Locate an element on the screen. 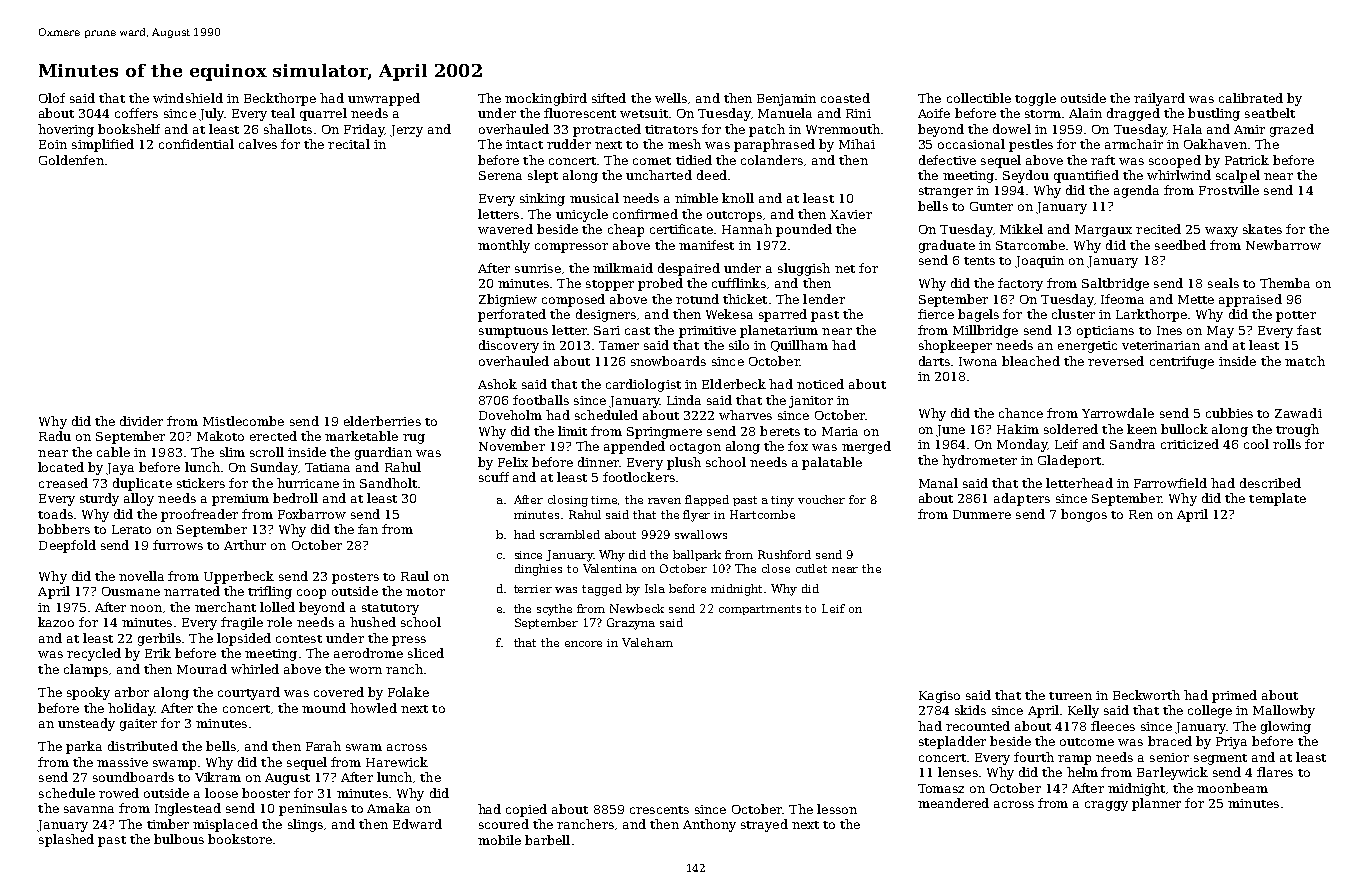  manifest is located at coordinates (706, 245).
